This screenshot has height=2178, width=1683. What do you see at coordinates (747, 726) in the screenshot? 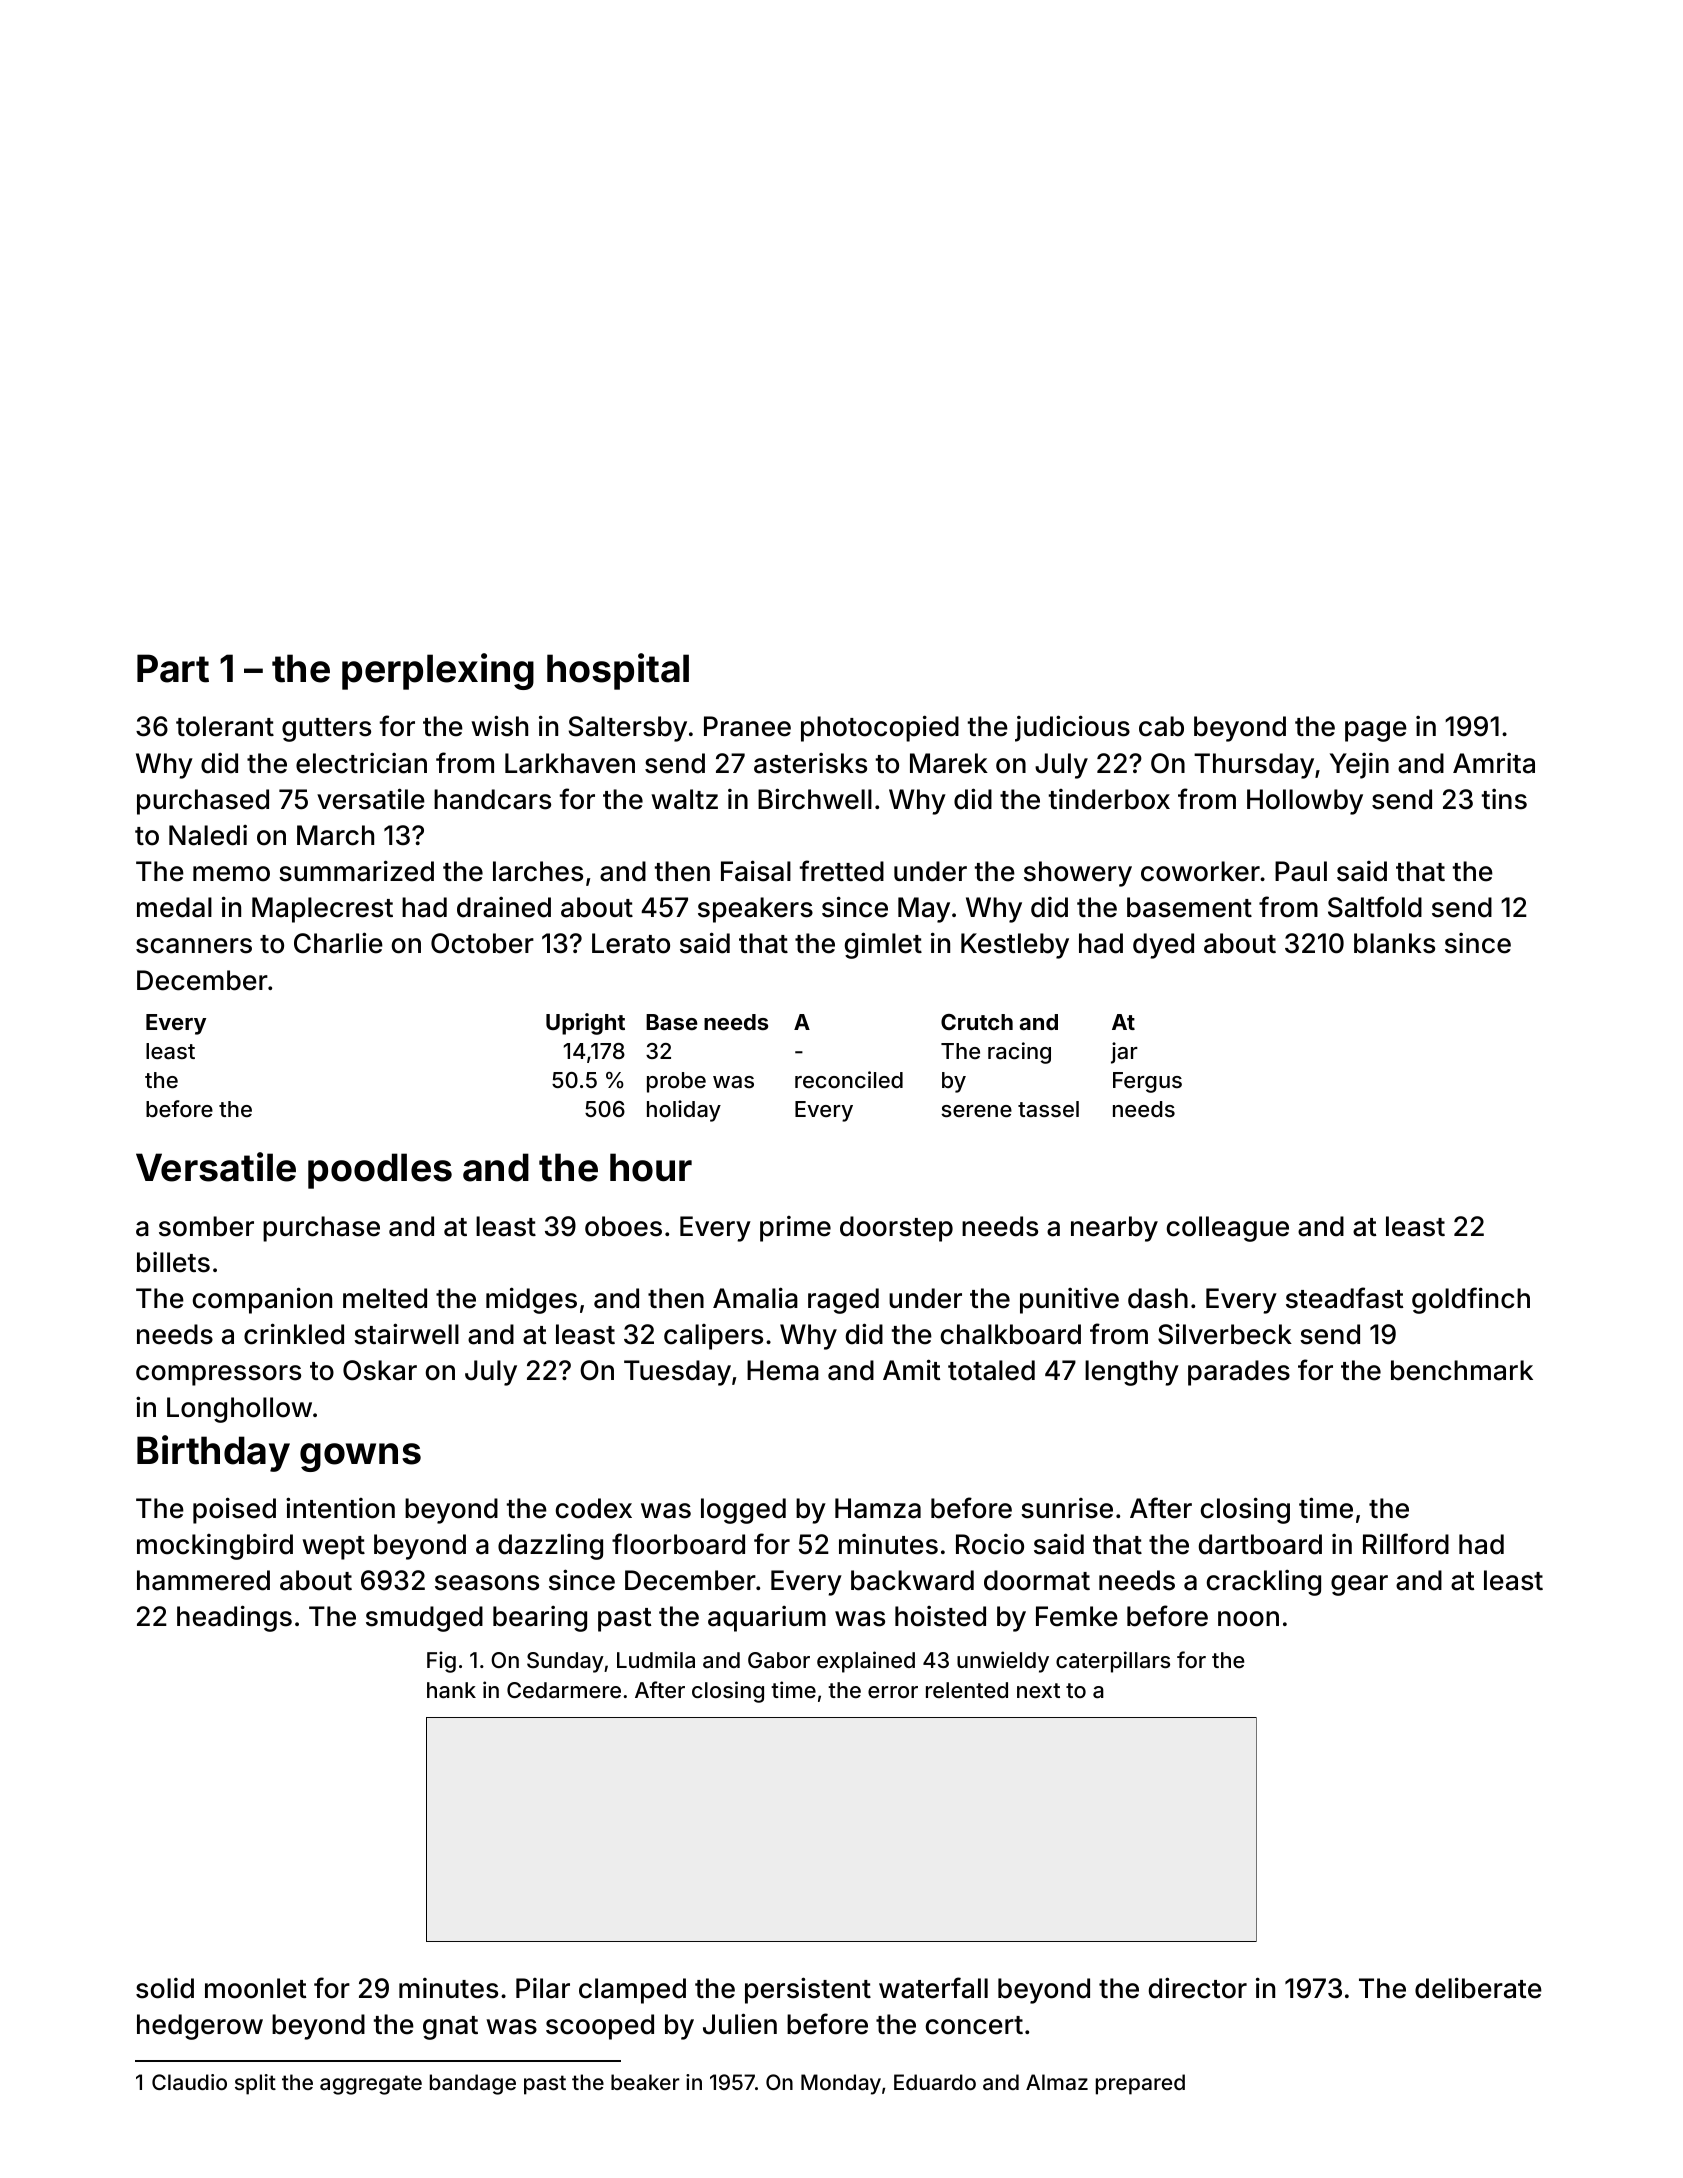
I see `Pranee` at bounding box center [747, 726].
